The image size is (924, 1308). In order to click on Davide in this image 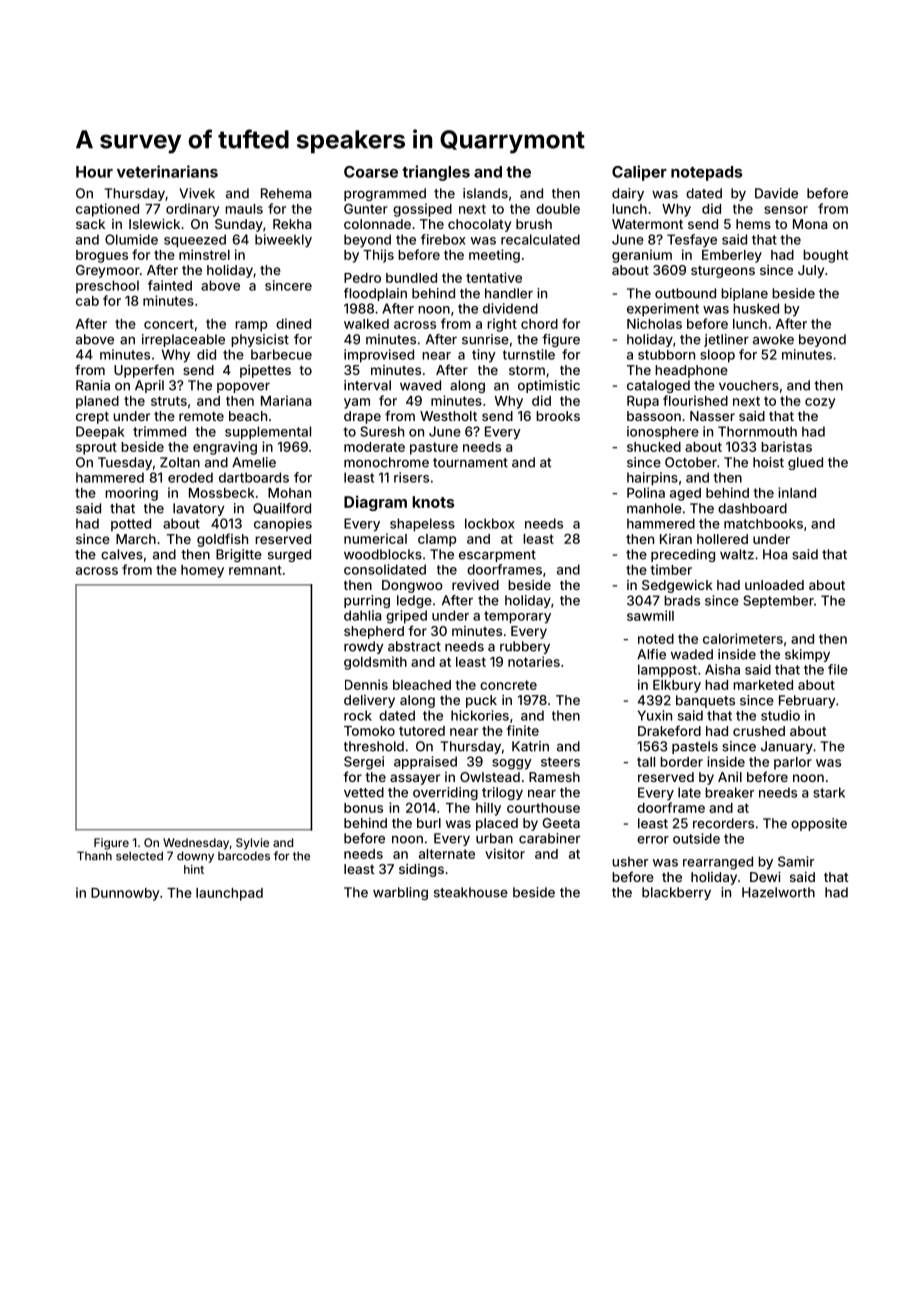, I will do `click(776, 193)`.
